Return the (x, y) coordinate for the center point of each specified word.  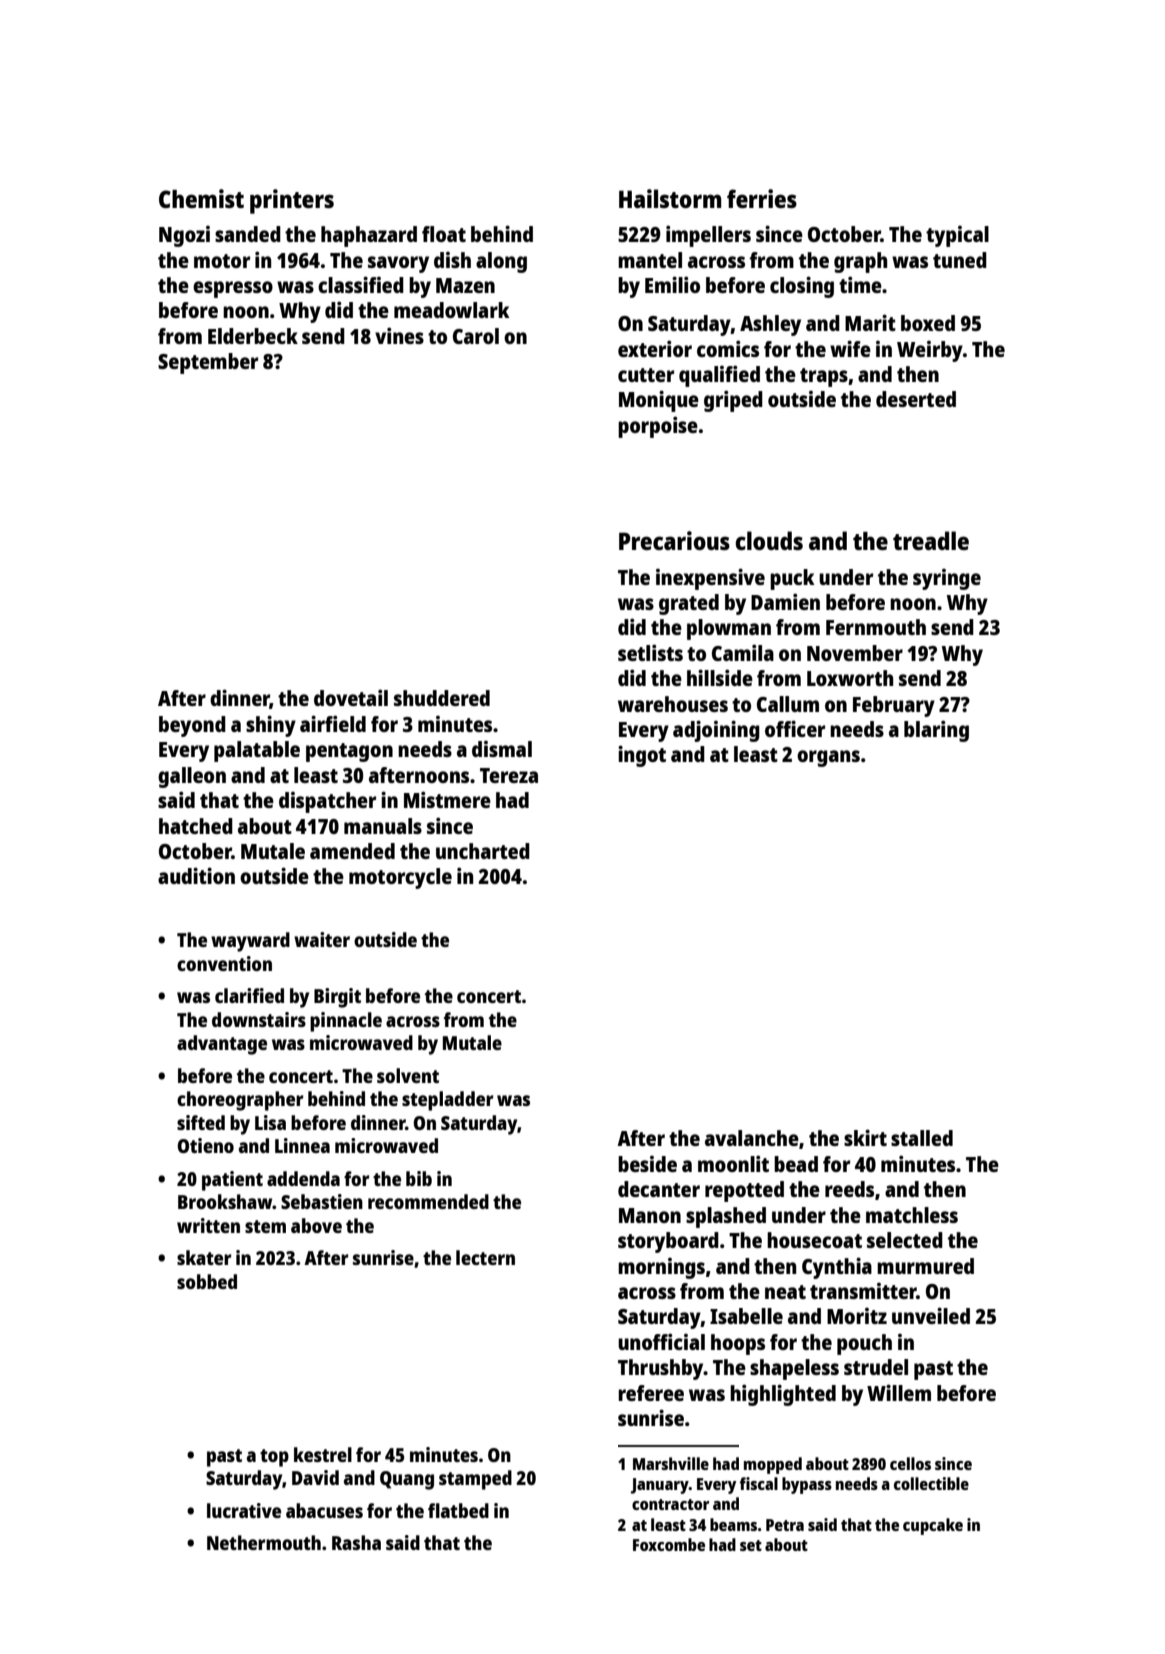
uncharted (483, 851)
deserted (916, 399)
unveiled (931, 1315)
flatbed (458, 1510)
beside (647, 1164)
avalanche (752, 1138)
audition (196, 875)
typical (957, 236)
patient (232, 1181)
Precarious (674, 540)
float (444, 234)
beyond (192, 726)
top (274, 1458)
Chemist (201, 198)
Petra (785, 1525)
